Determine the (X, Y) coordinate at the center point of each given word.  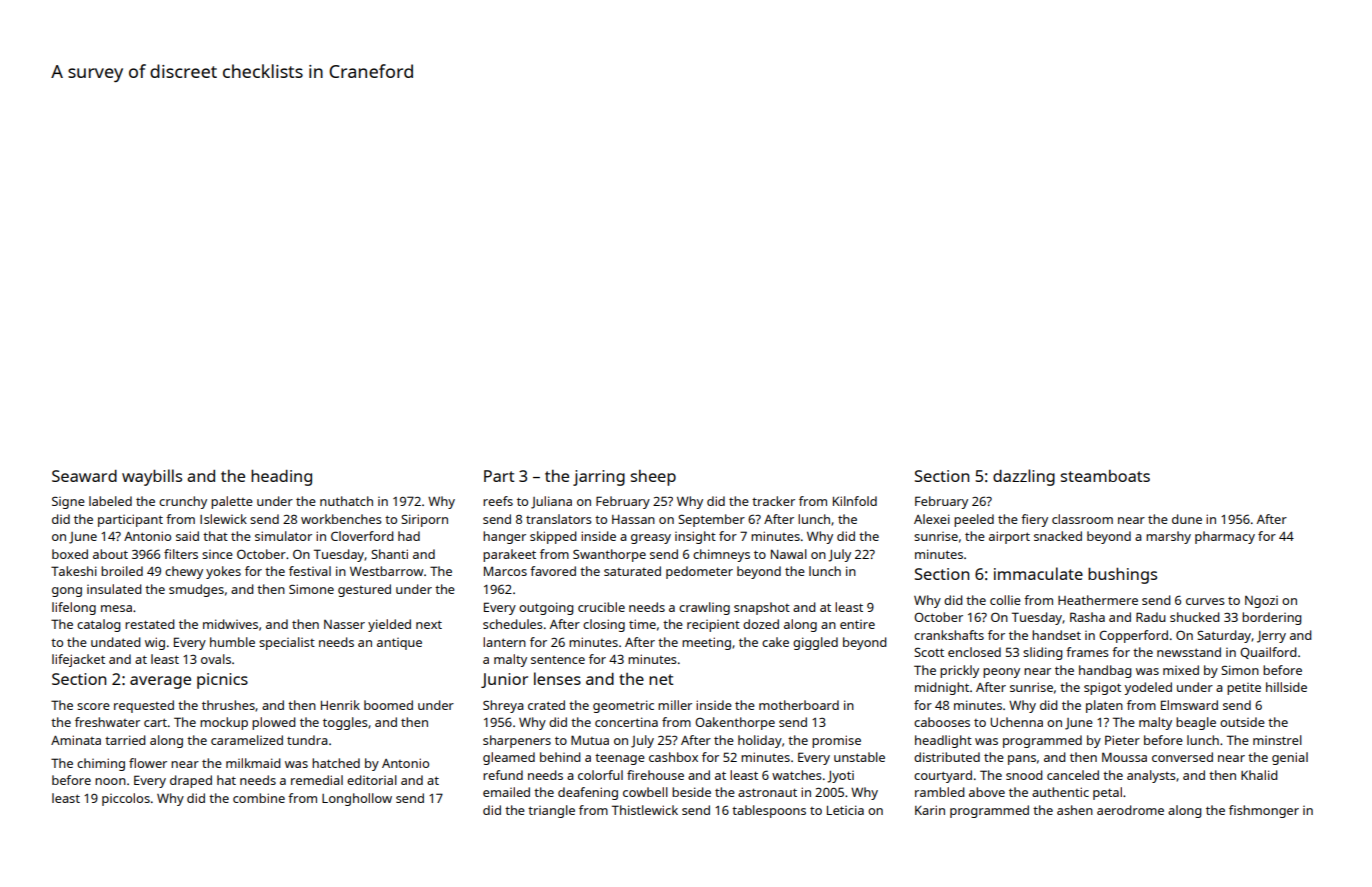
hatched (336, 763)
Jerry (1271, 637)
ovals (216, 659)
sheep (653, 478)
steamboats (1105, 476)
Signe (68, 503)
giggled (815, 643)
